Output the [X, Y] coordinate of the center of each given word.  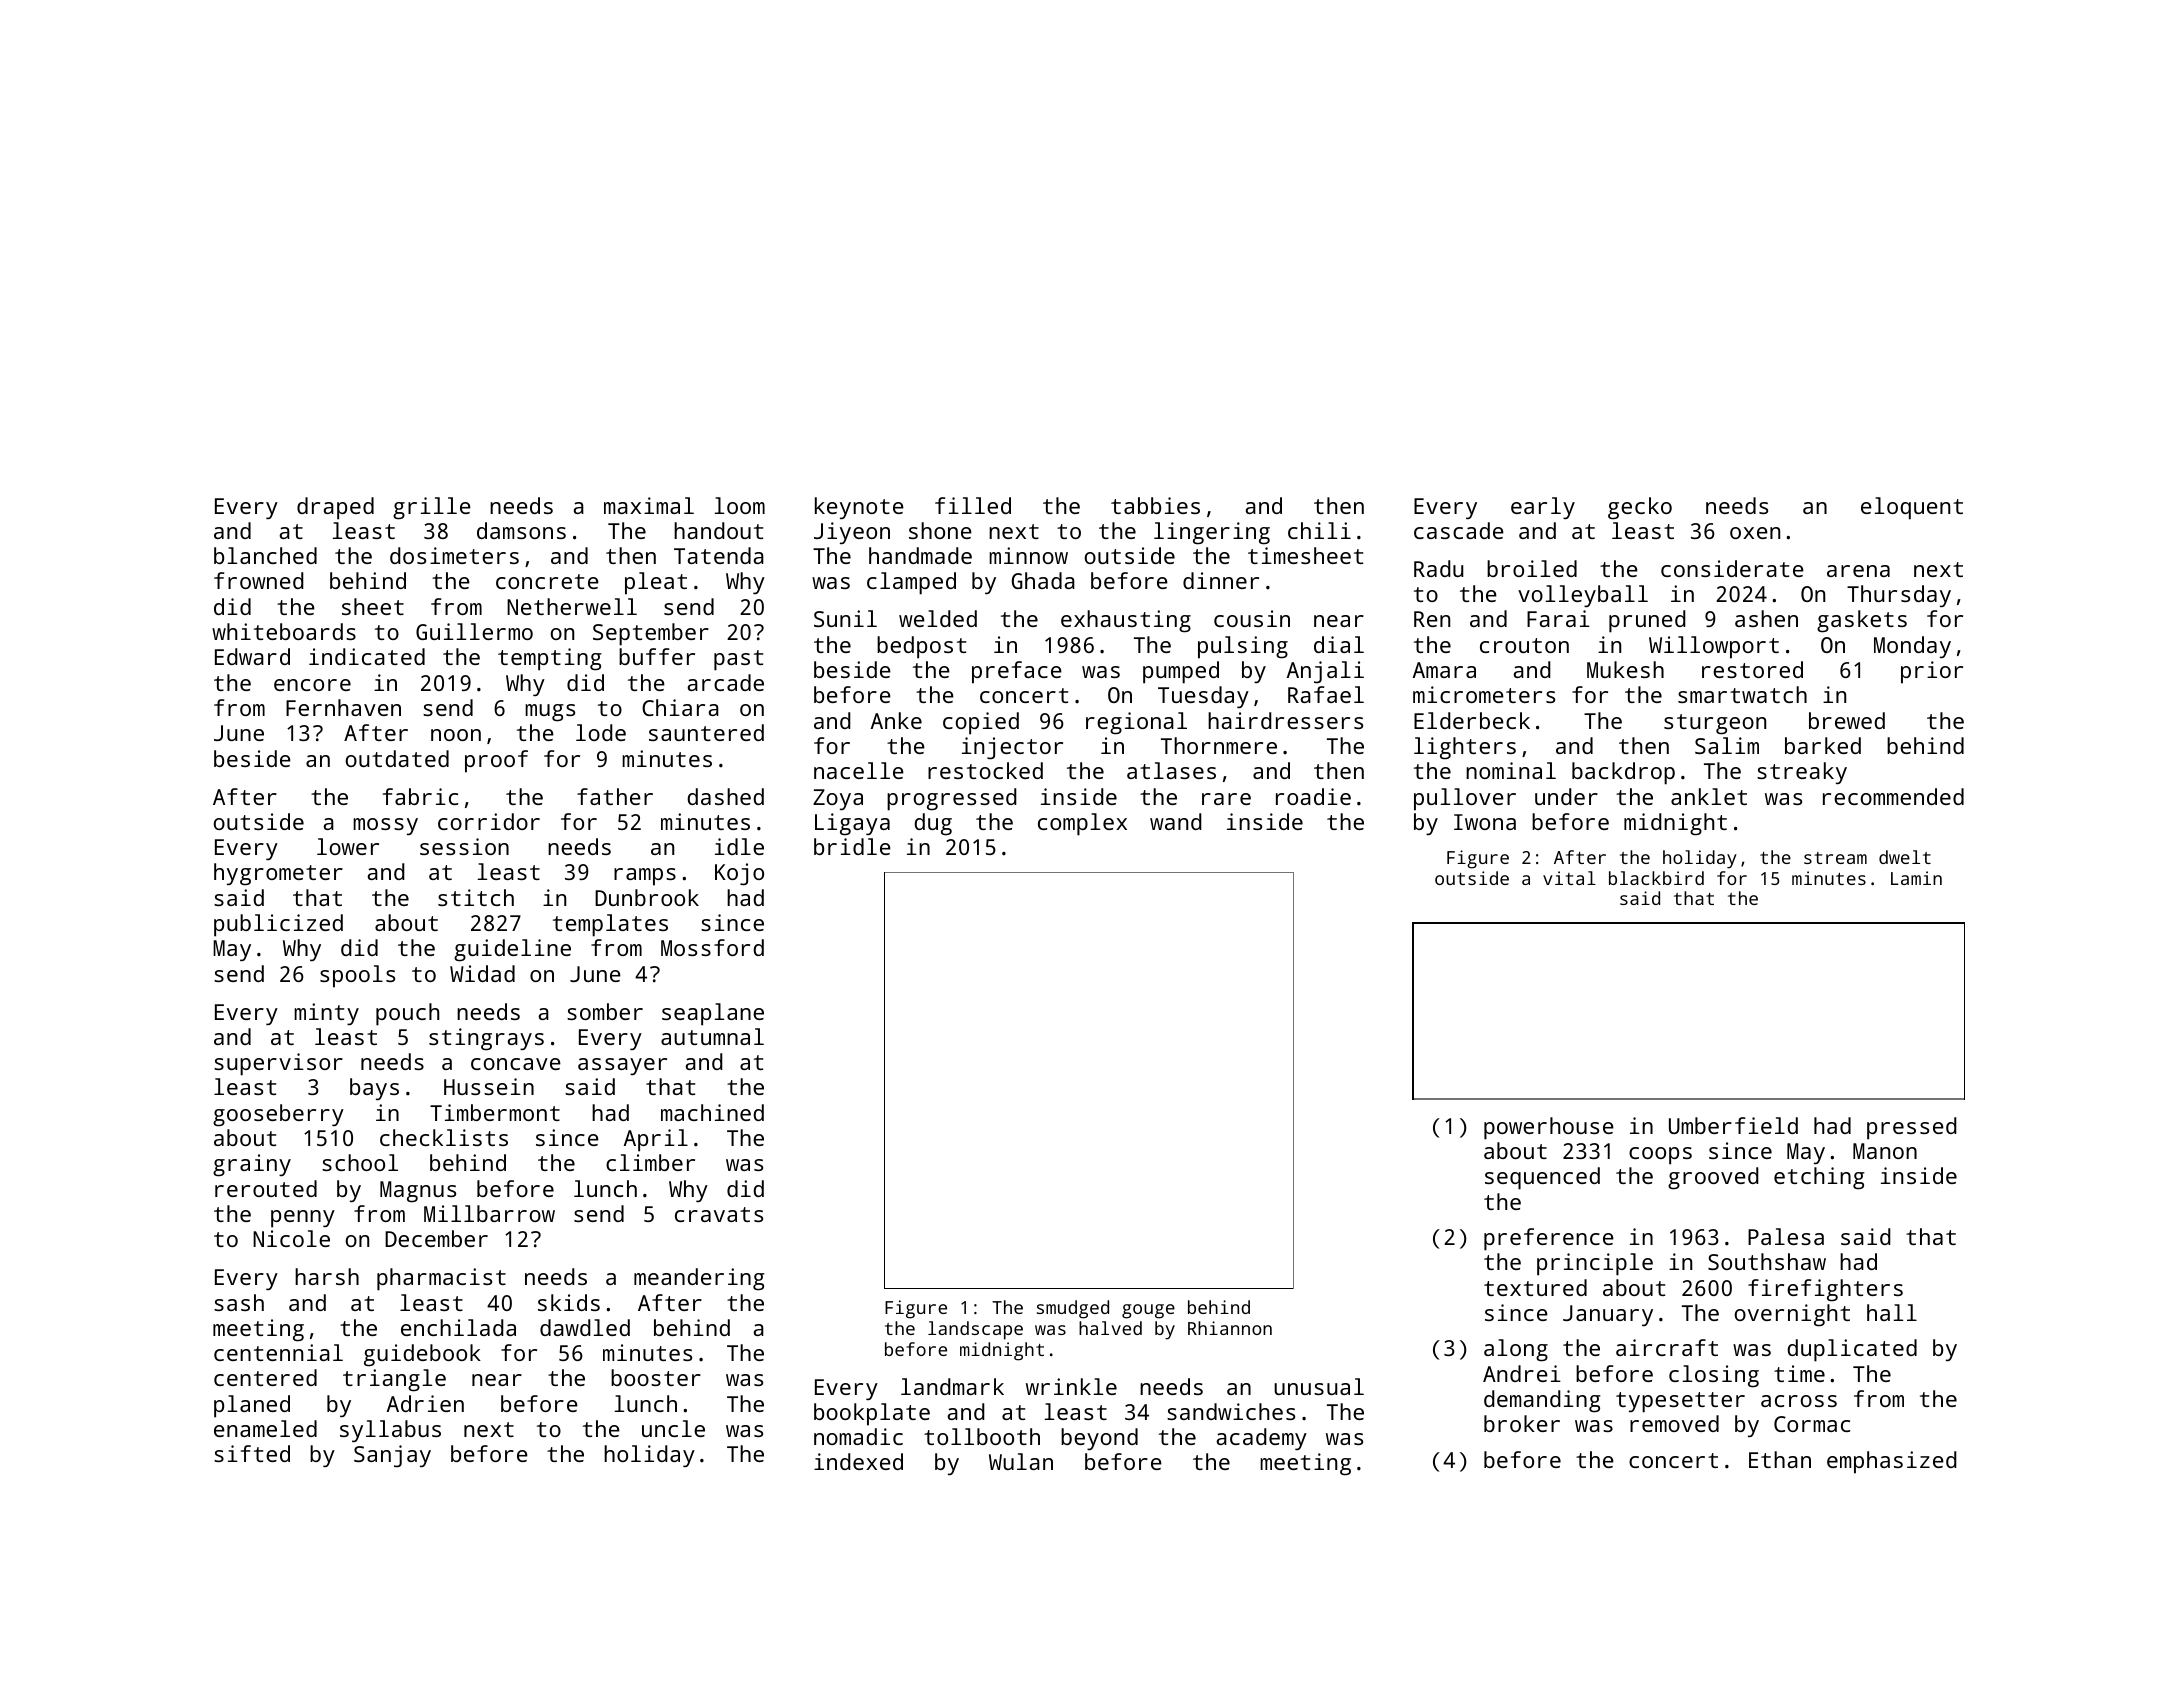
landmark [952, 1386]
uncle [673, 1428]
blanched [265, 555]
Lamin [1916, 878]
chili [1319, 530]
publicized [278, 925]
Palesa [1786, 1236]
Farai [1558, 618]
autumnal [712, 1036]
